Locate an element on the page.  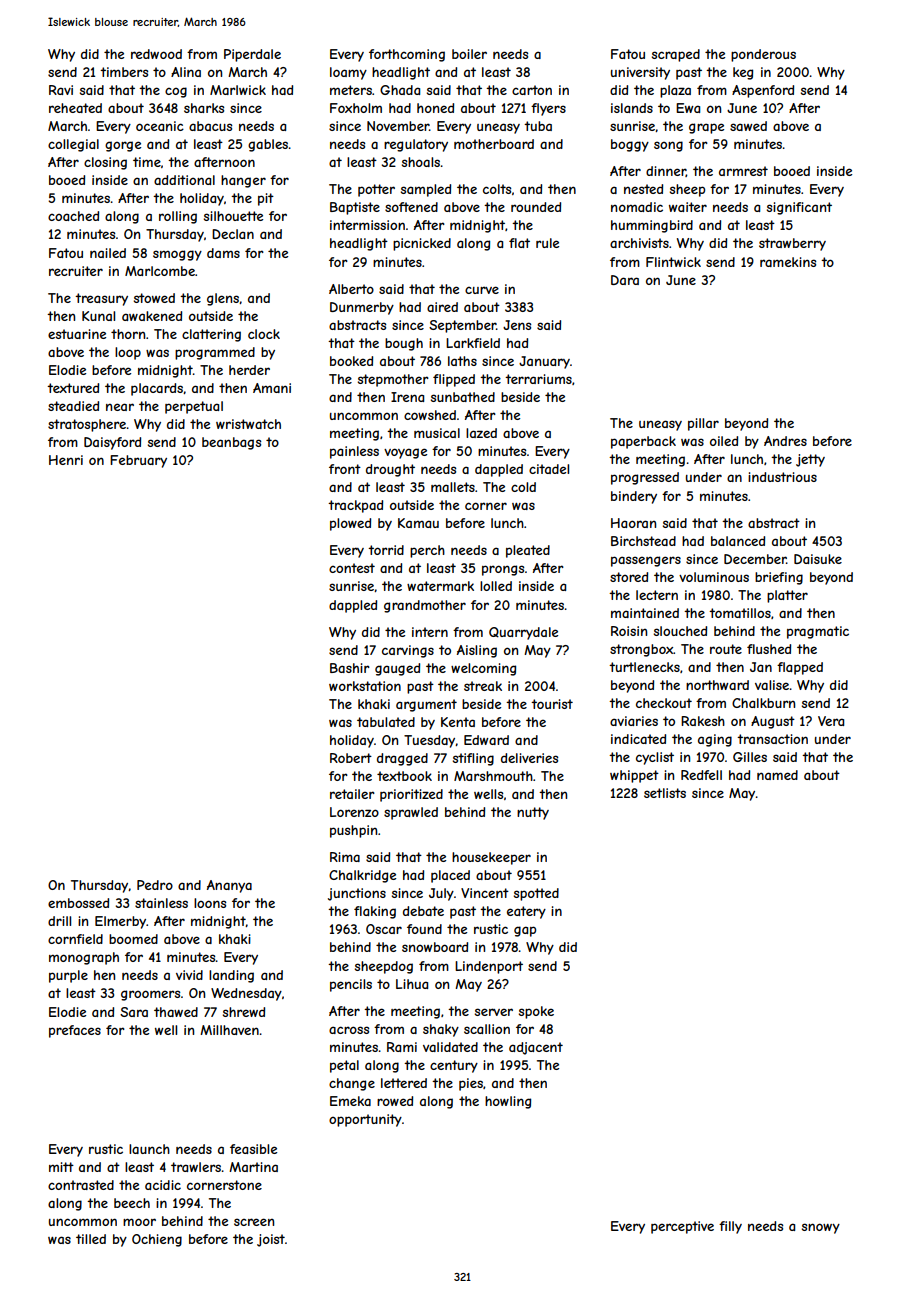
perceptive is located at coordinates (682, 1227).
